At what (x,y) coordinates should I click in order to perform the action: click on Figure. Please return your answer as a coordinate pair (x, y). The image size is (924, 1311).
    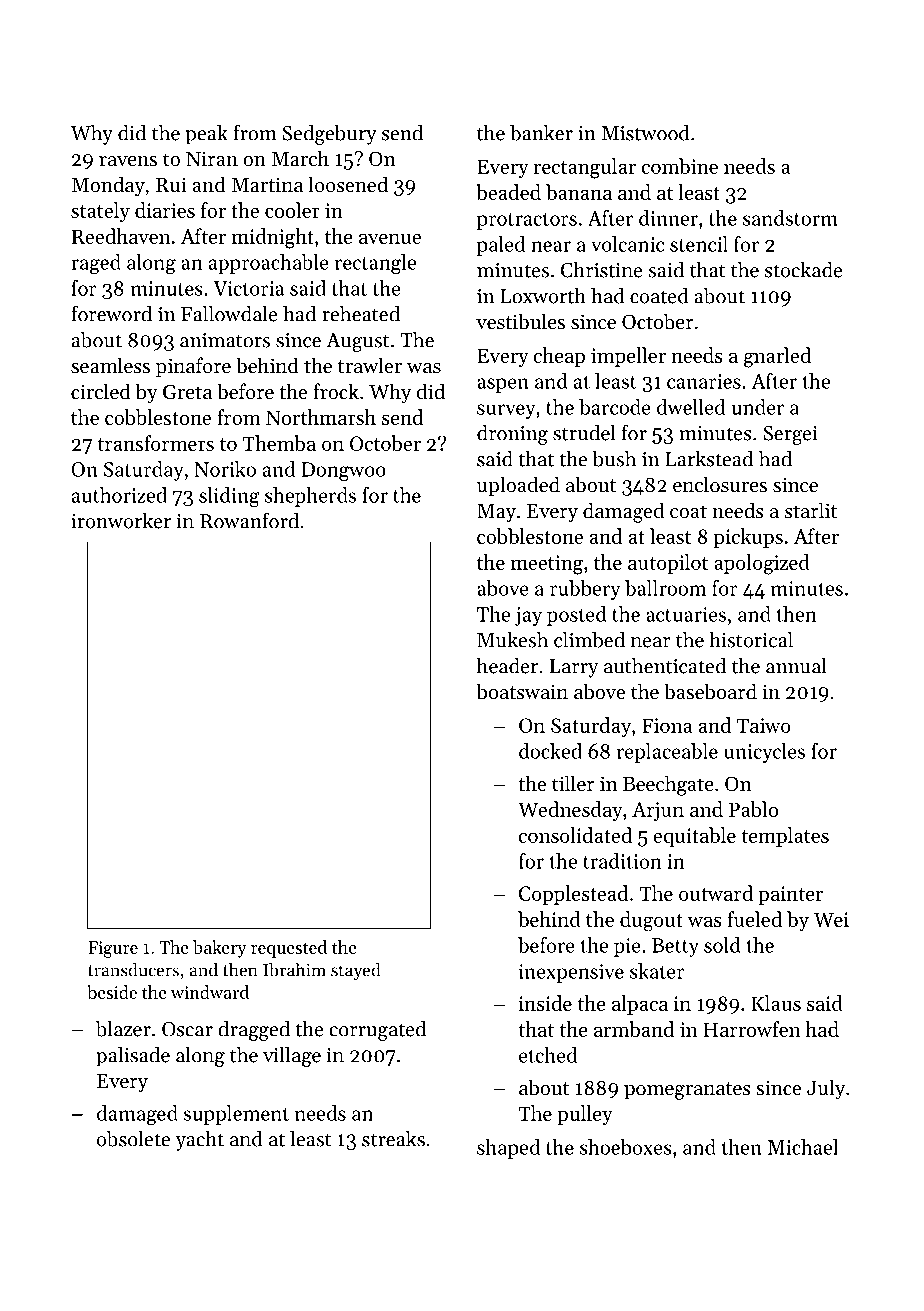
    Looking at the image, I should click on (113, 949).
